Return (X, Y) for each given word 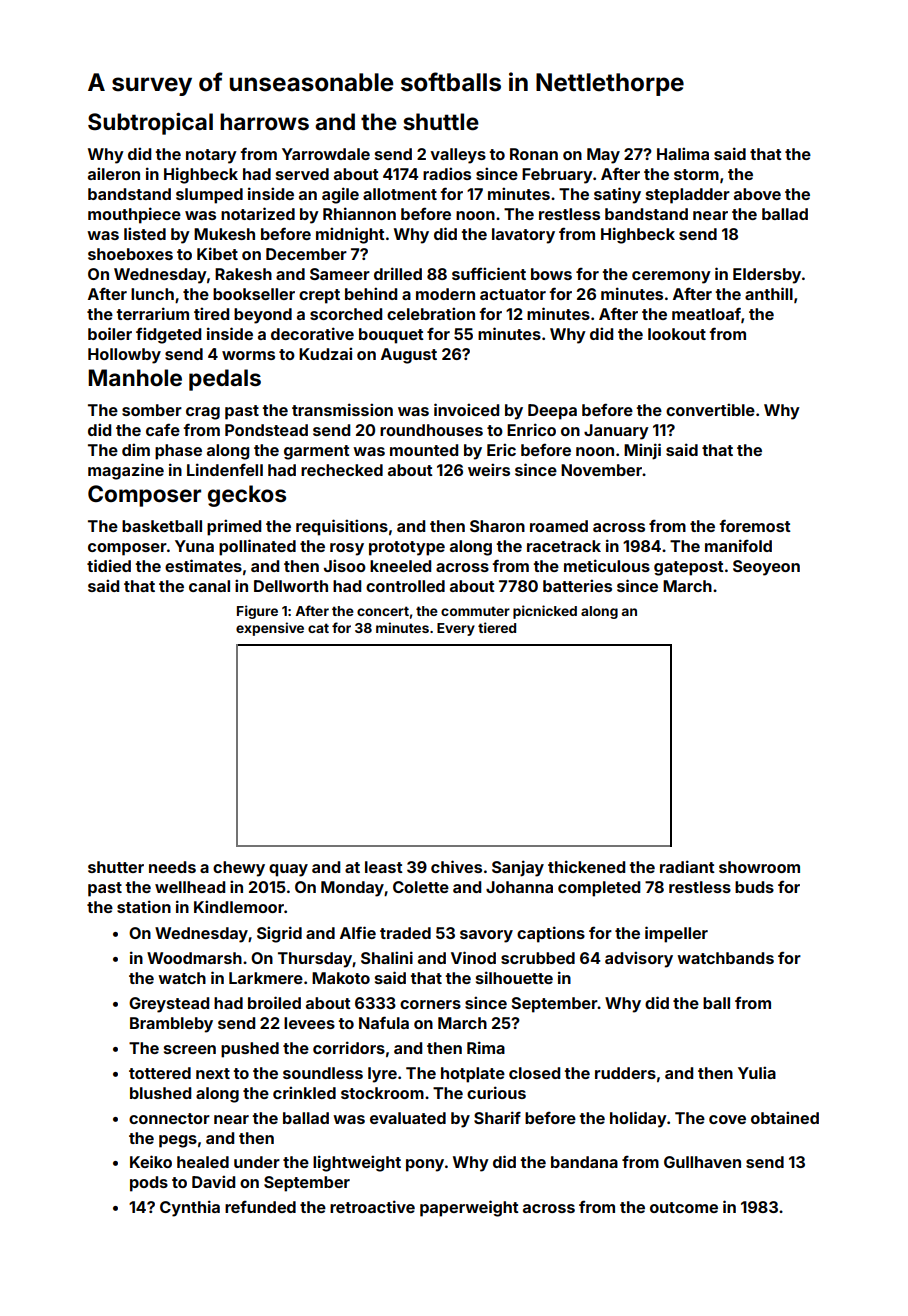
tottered (160, 1073)
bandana (584, 1162)
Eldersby (767, 276)
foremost (755, 525)
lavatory (523, 236)
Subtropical (150, 123)
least (384, 867)
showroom (759, 867)
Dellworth (291, 586)
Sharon (497, 526)
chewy (239, 869)
